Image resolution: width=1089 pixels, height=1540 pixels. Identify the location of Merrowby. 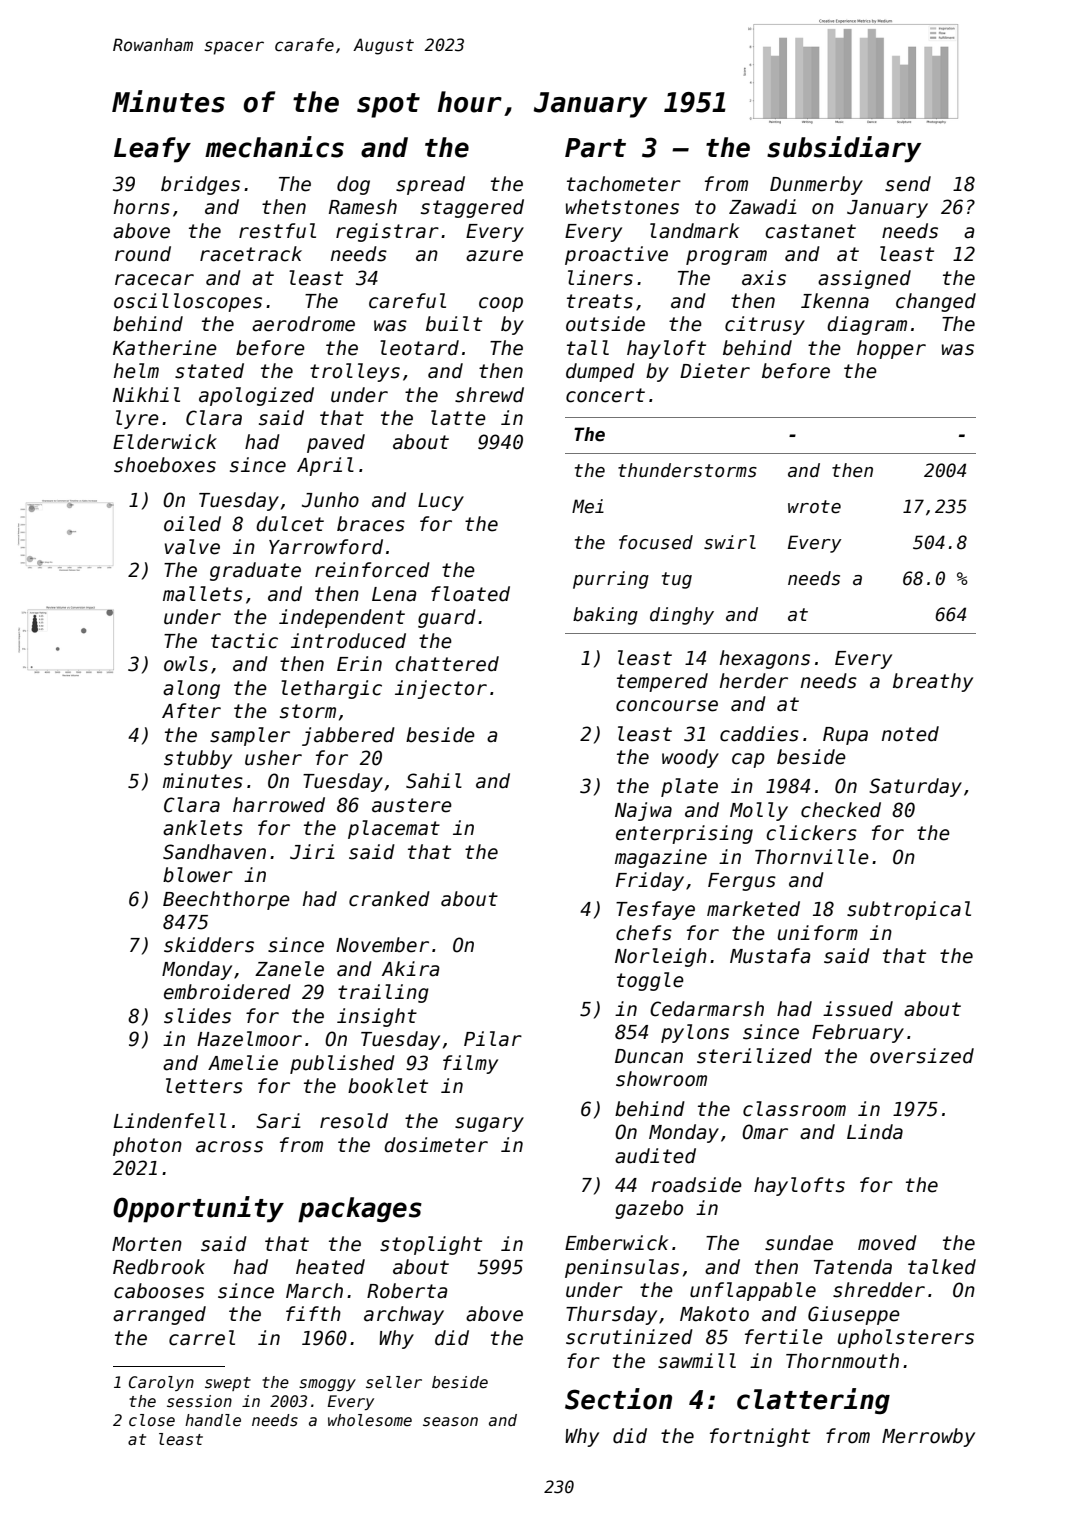
(928, 1437).
